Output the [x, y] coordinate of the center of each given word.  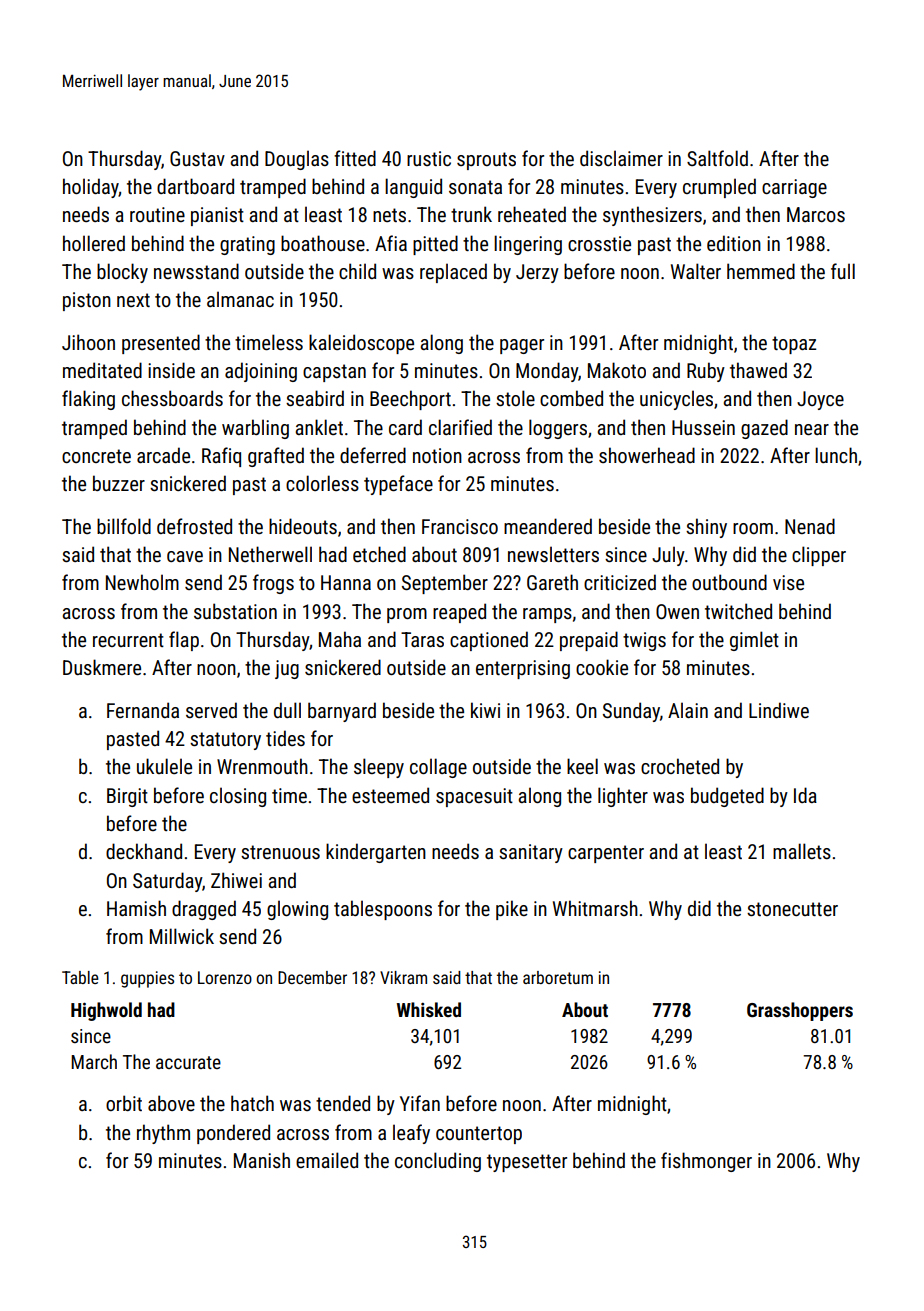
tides [285, 738]
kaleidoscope [361, 344]
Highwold [106, 1011]
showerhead [647, 455]
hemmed [761, 271]
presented [161, 344]
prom [407, 615]
